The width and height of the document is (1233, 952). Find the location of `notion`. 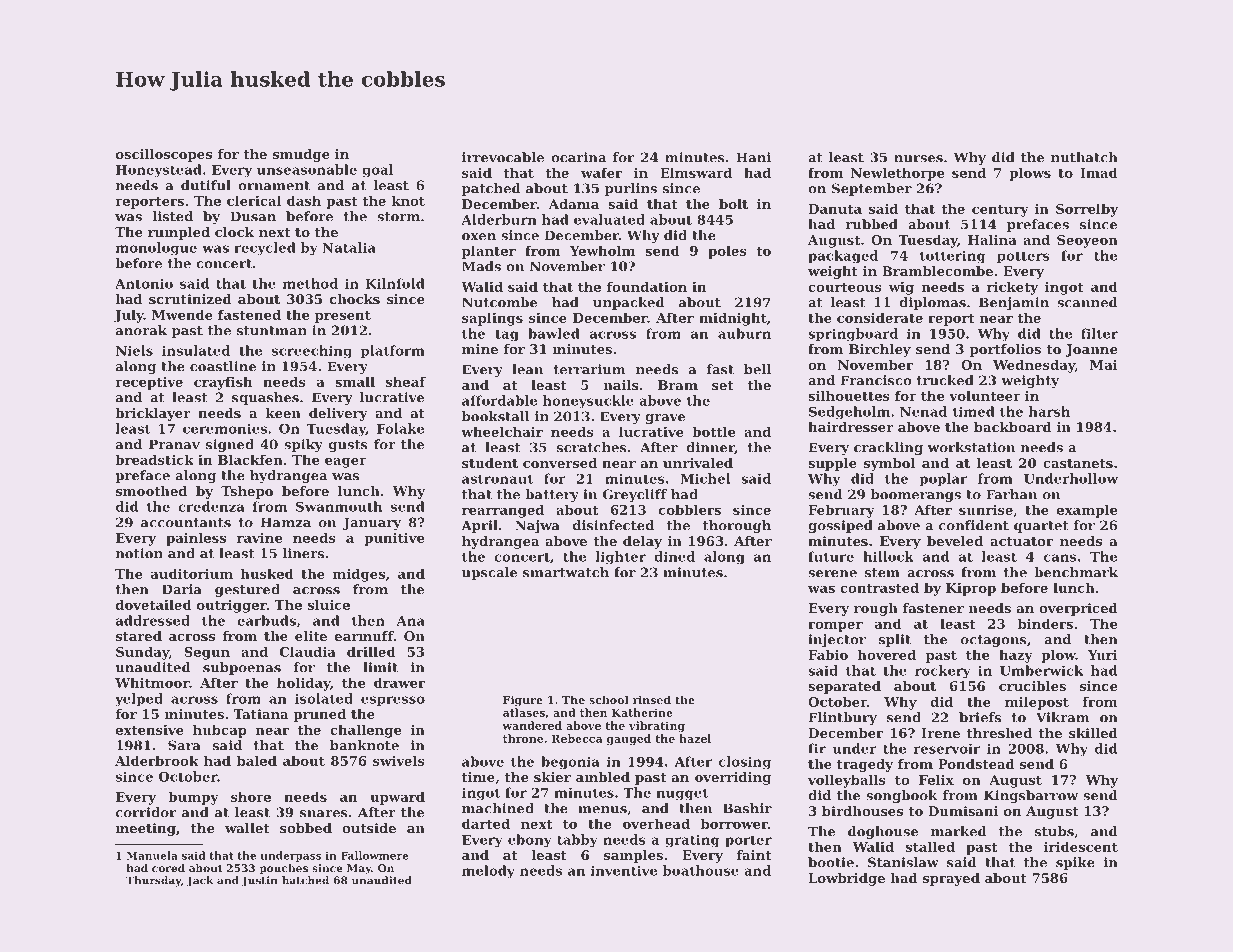

notion is located at coordinates (139, 553).
